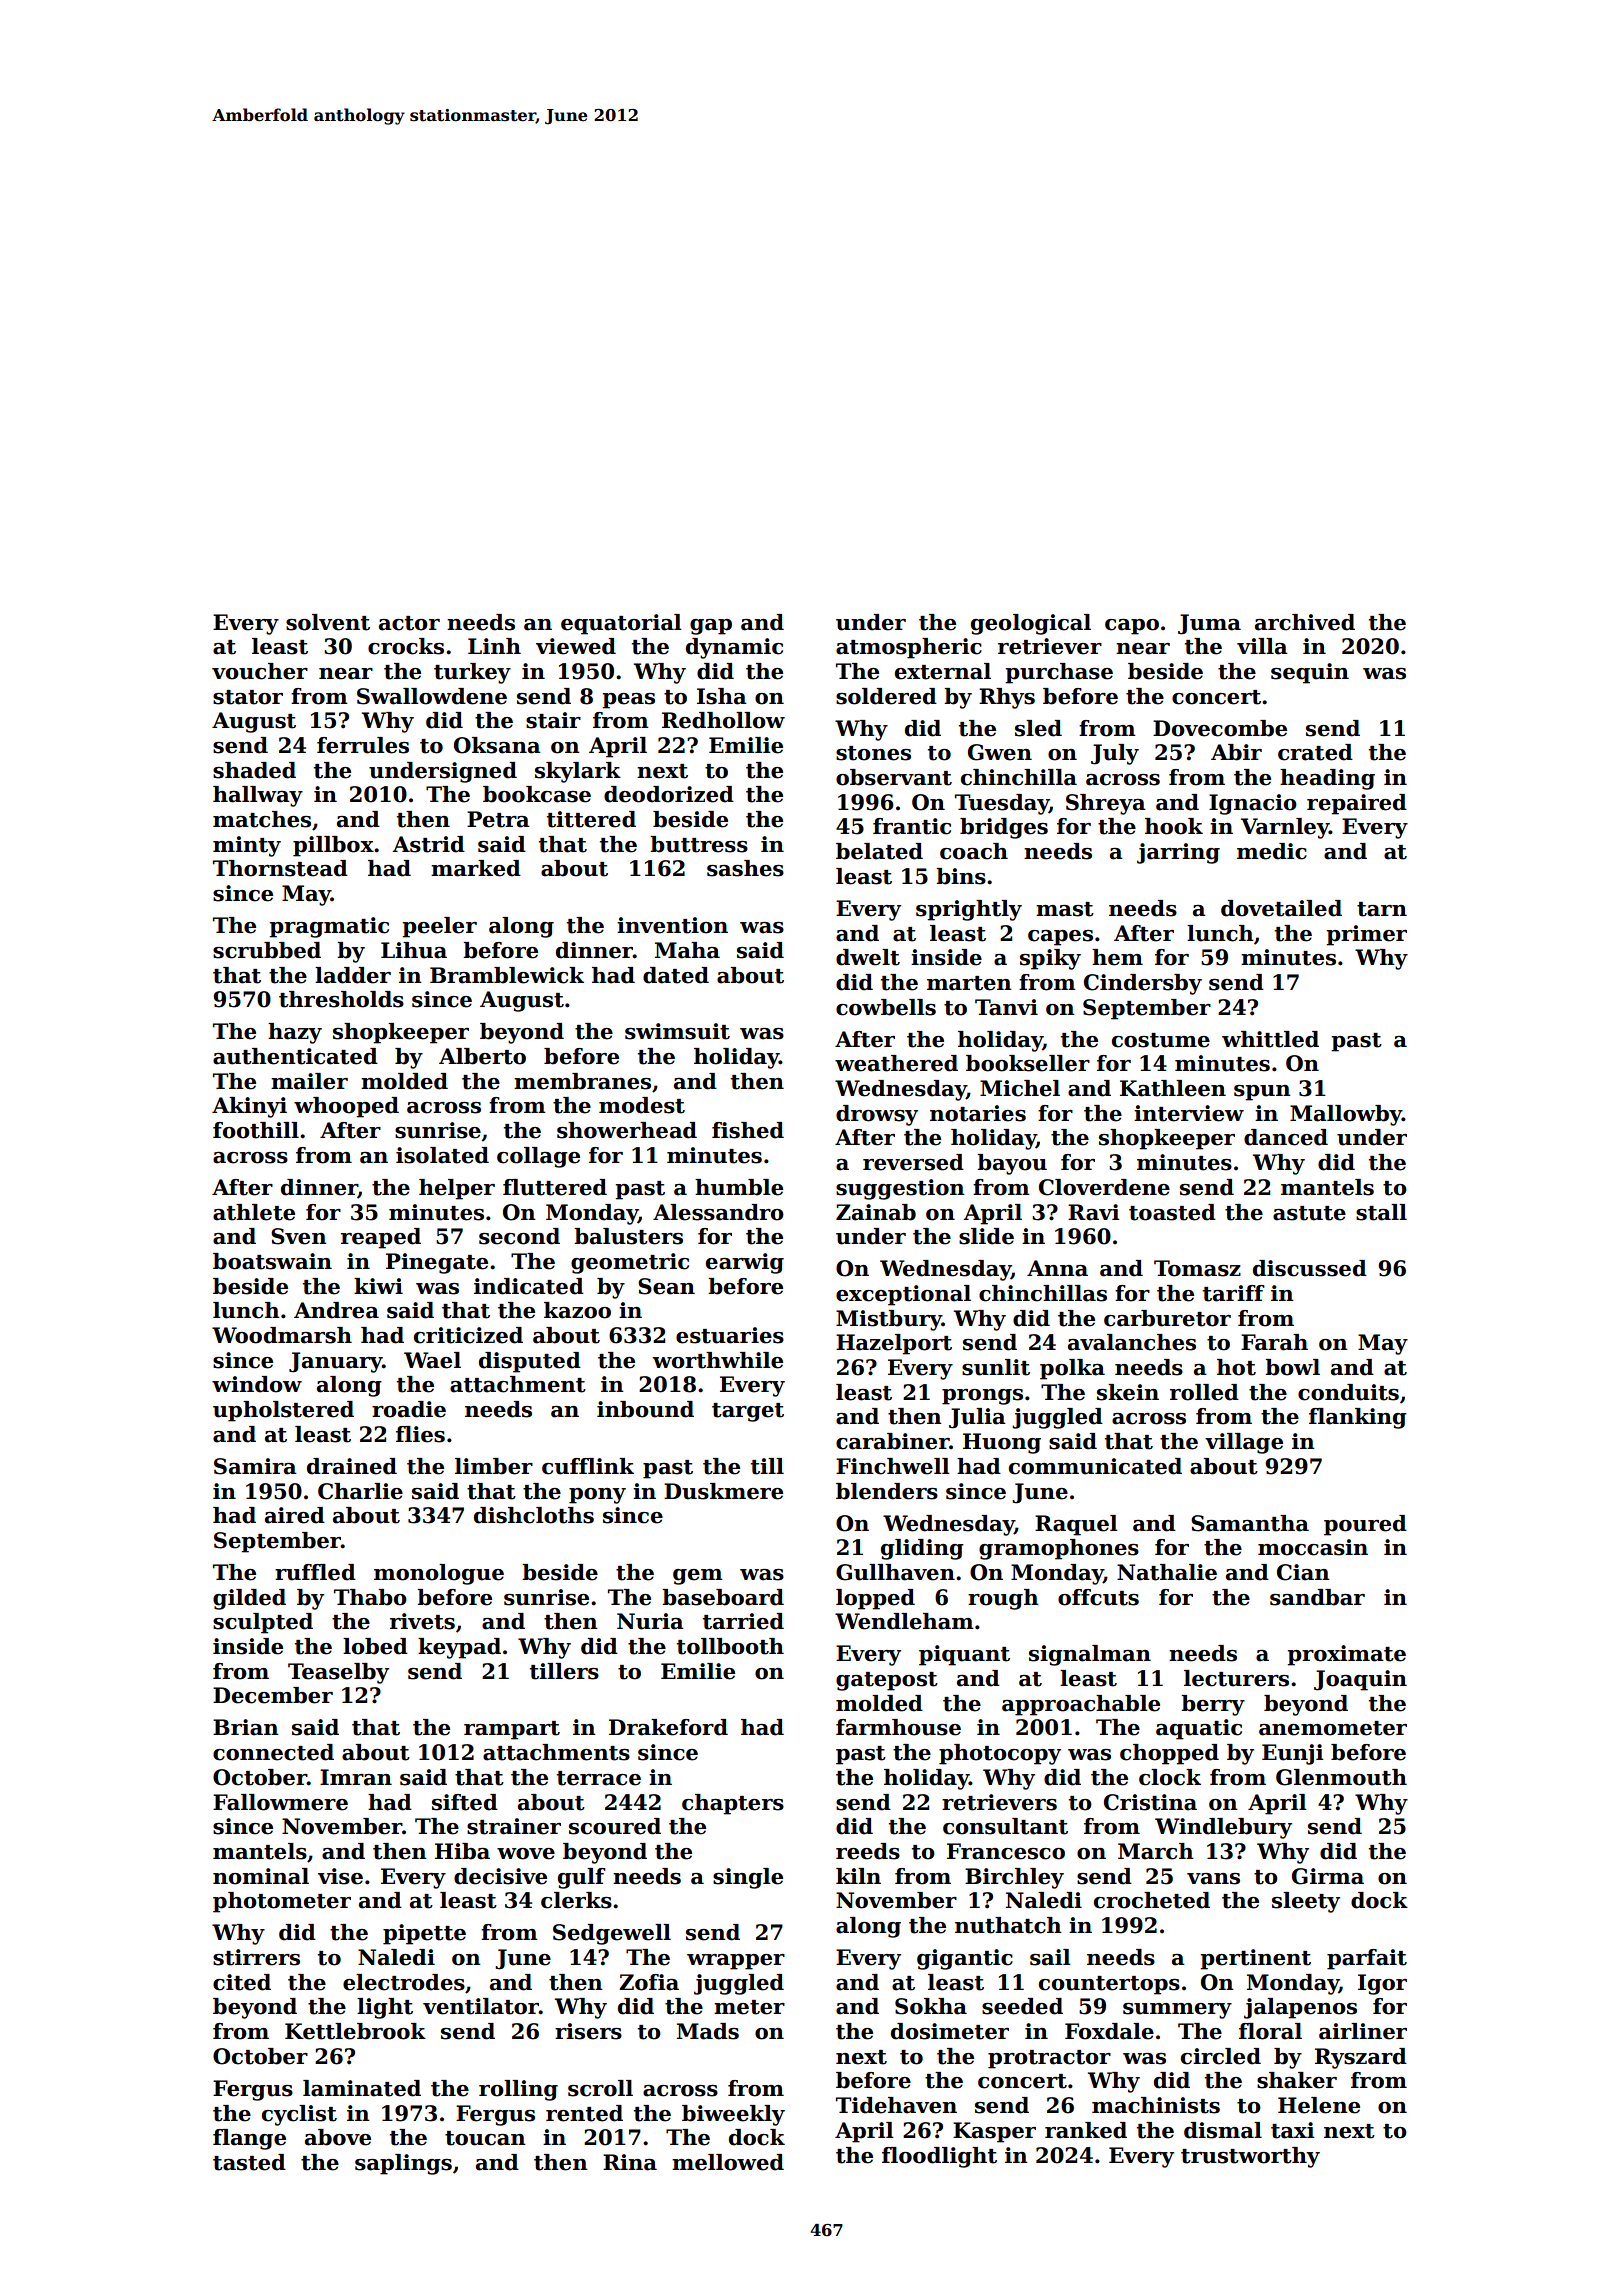  I want to click on shaded, so click(254, 770).
